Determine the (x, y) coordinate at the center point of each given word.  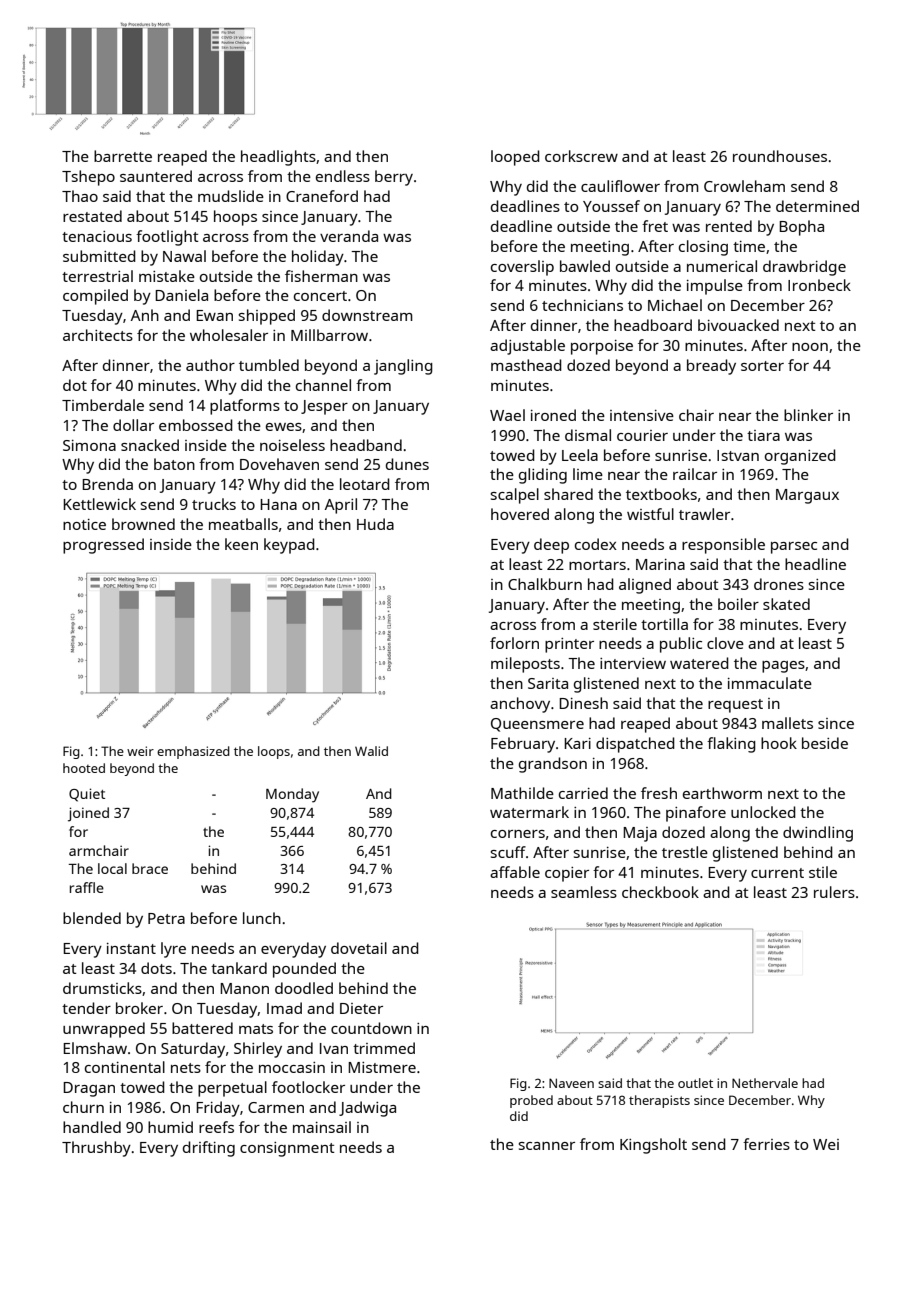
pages (783, 667)
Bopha (801, 228)
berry (394, 178)
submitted (99, 256)
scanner (547, 1146)
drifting (209, 1149)
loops (274, 752)
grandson (553, 765)
